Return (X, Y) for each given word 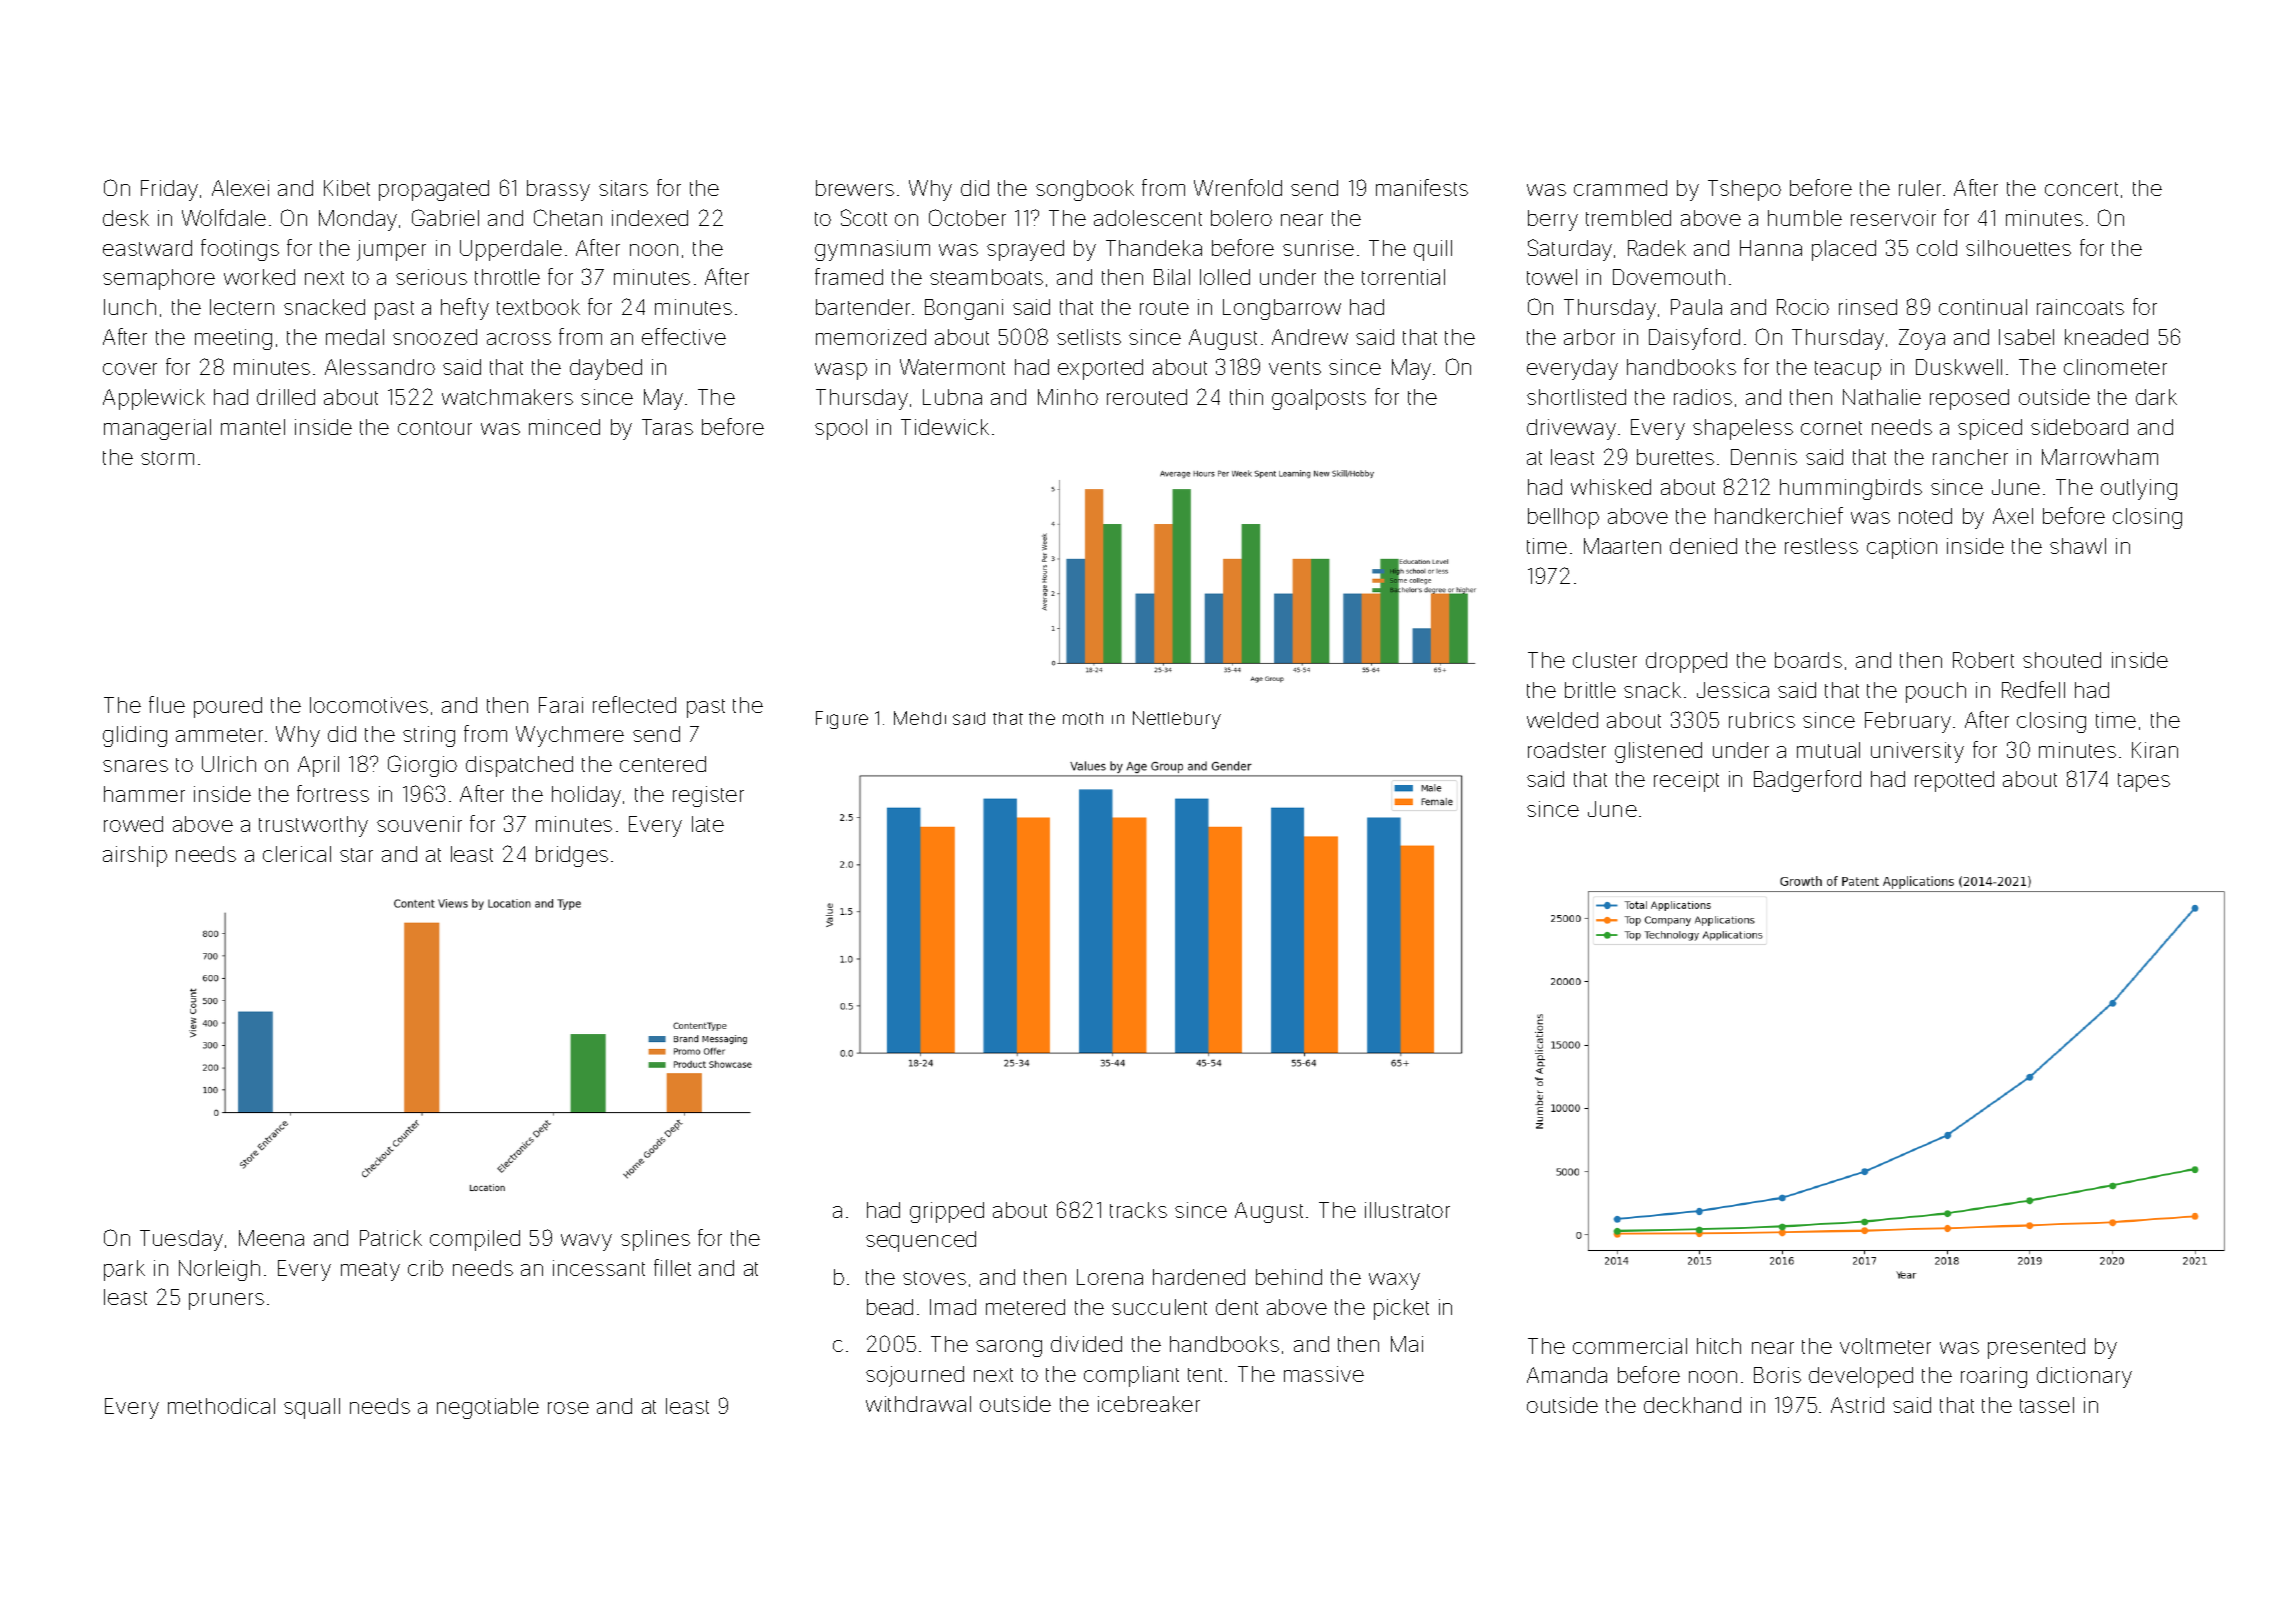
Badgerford (1807, 781)
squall (312, 1408)
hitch (1719, 1346)
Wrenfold (1238, 187)
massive (1324, 1374)
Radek (1657, 248)
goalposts (1319, 399)
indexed (650, 218)
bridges (572, 856)
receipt (1686, 781)
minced (564, 427)
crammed (1620, 188)
